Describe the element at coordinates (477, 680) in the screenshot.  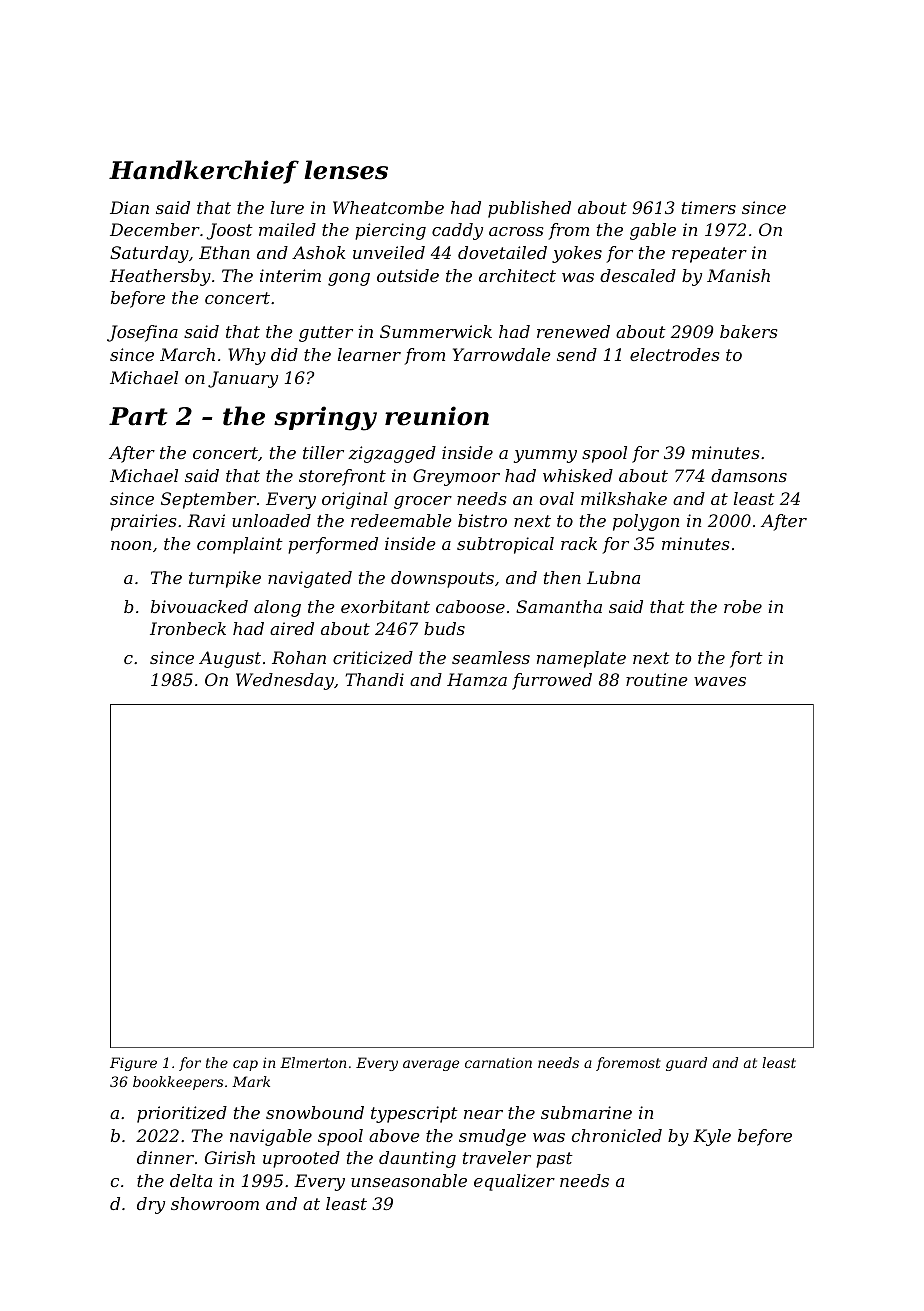
I see `Hamza` at that location.
